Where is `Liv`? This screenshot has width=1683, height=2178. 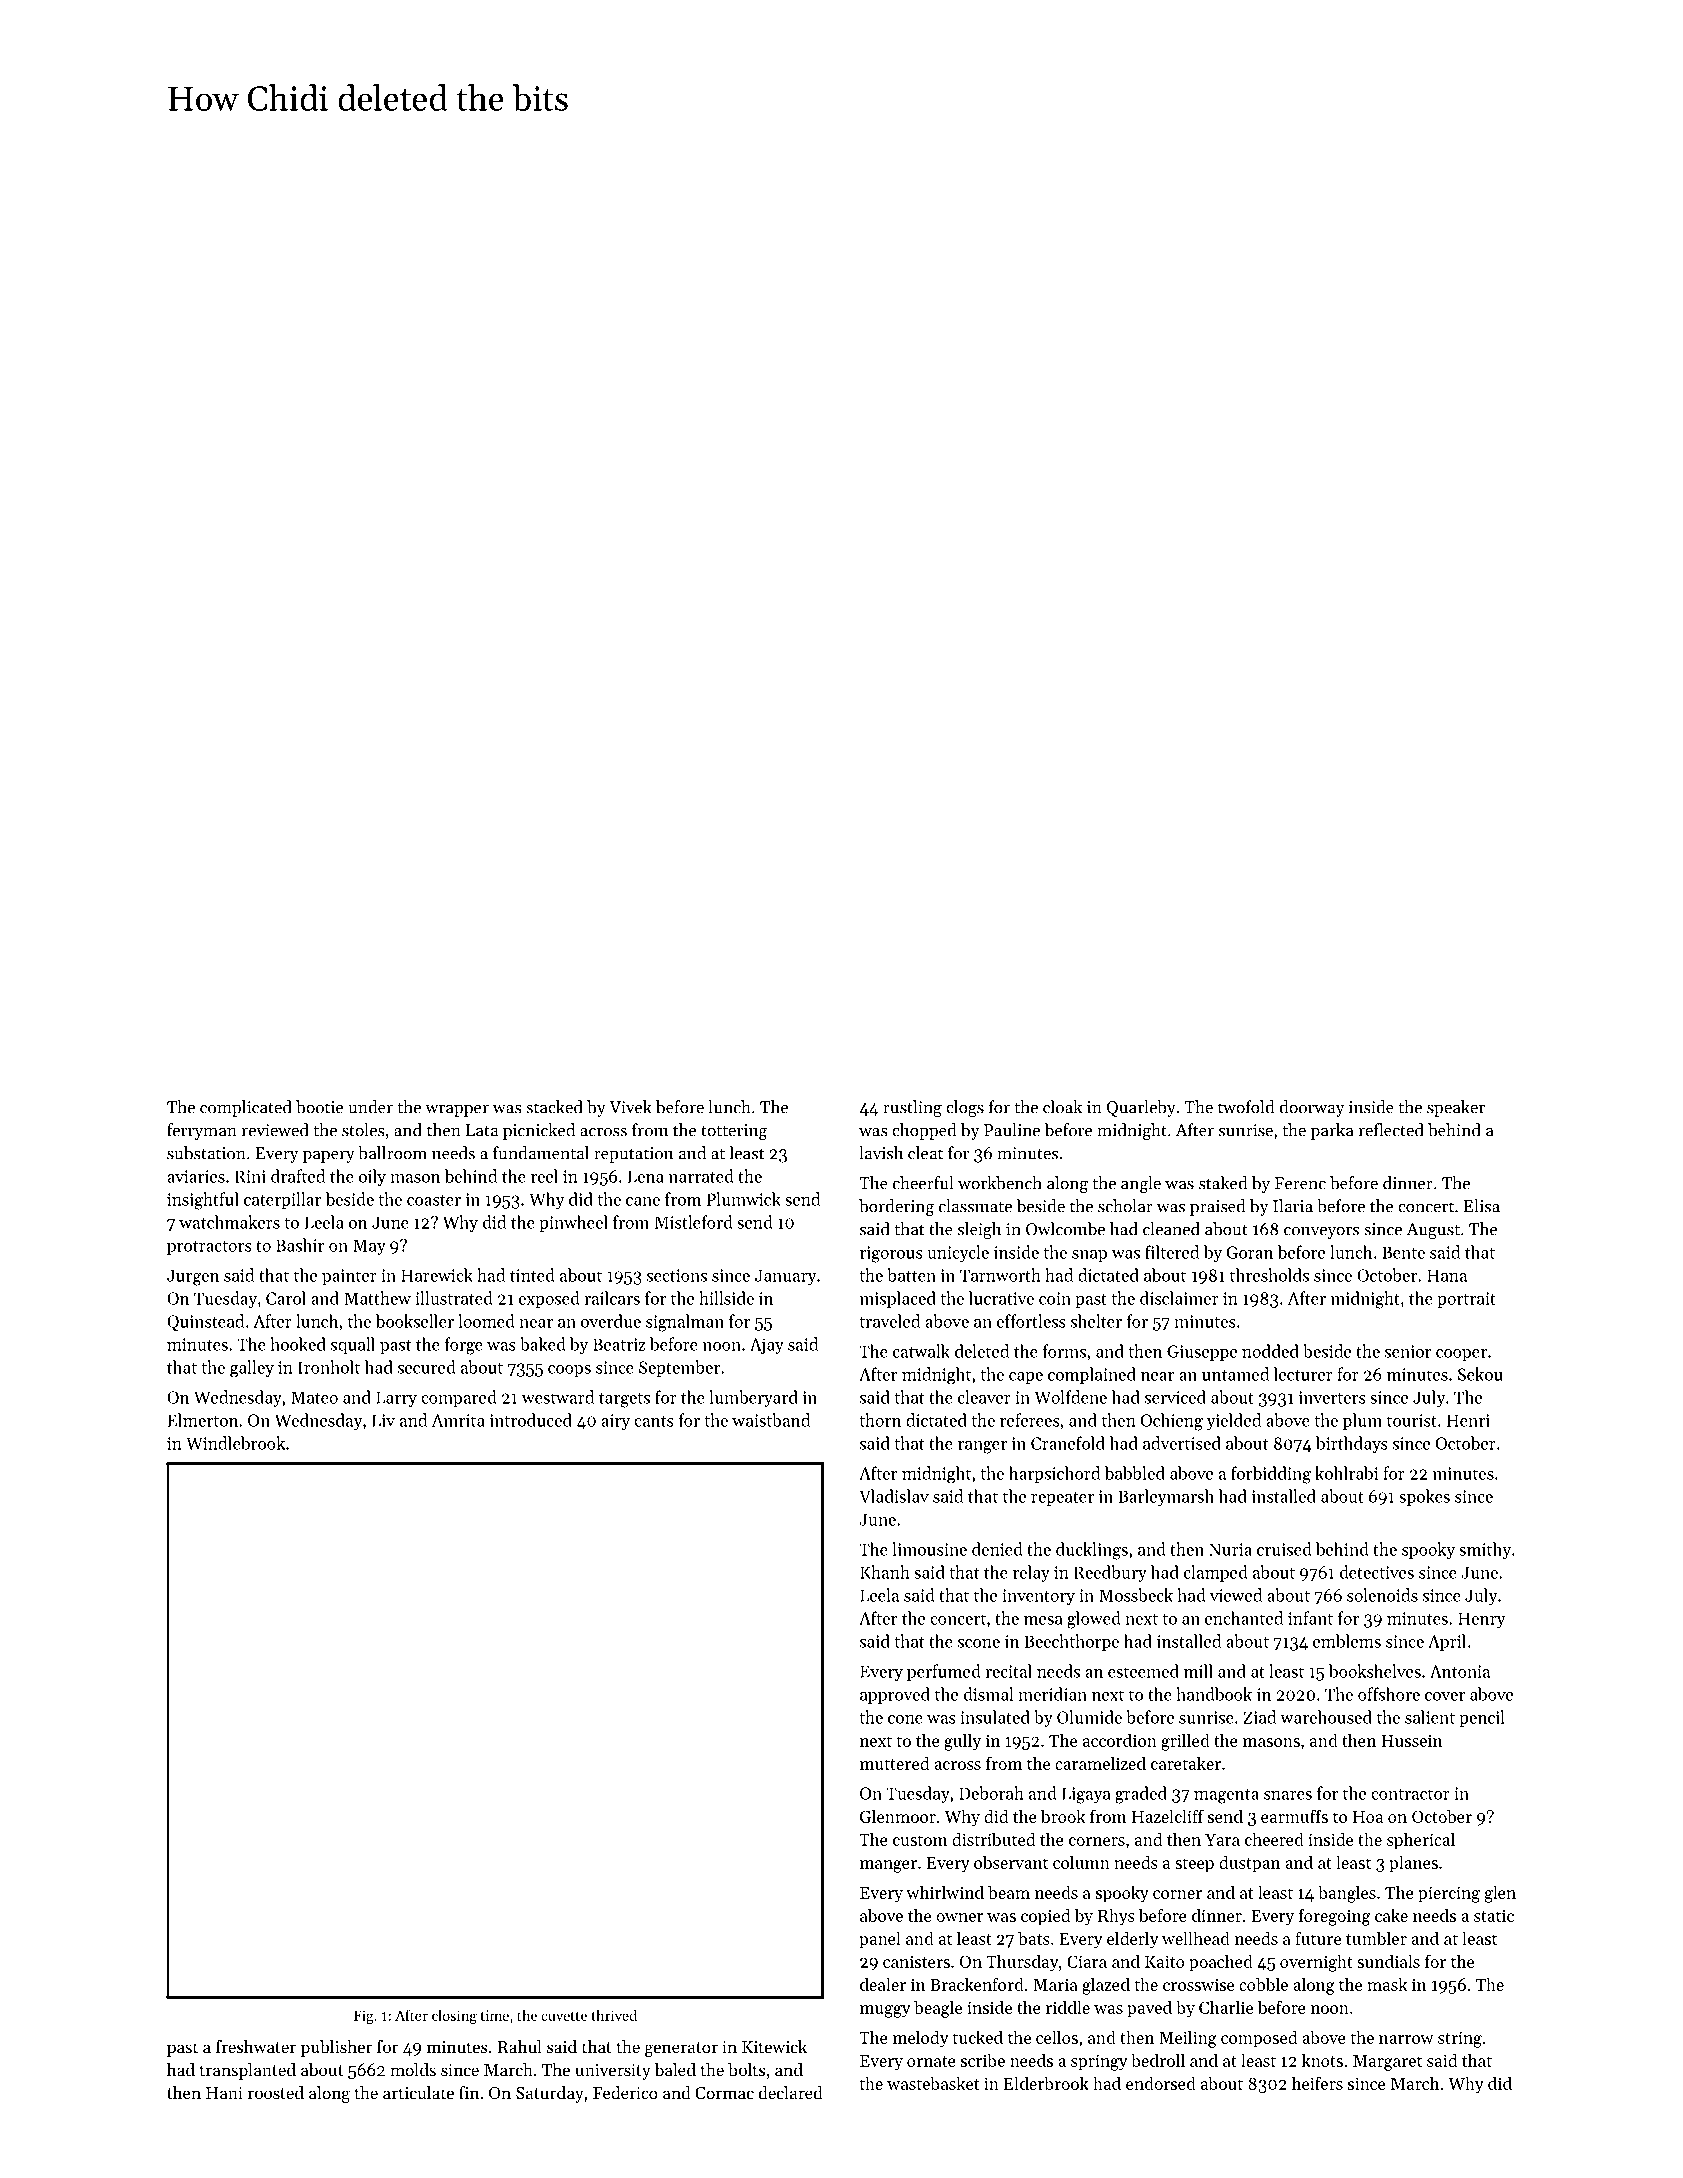 Liv is located at coordinates (383, 1420).
